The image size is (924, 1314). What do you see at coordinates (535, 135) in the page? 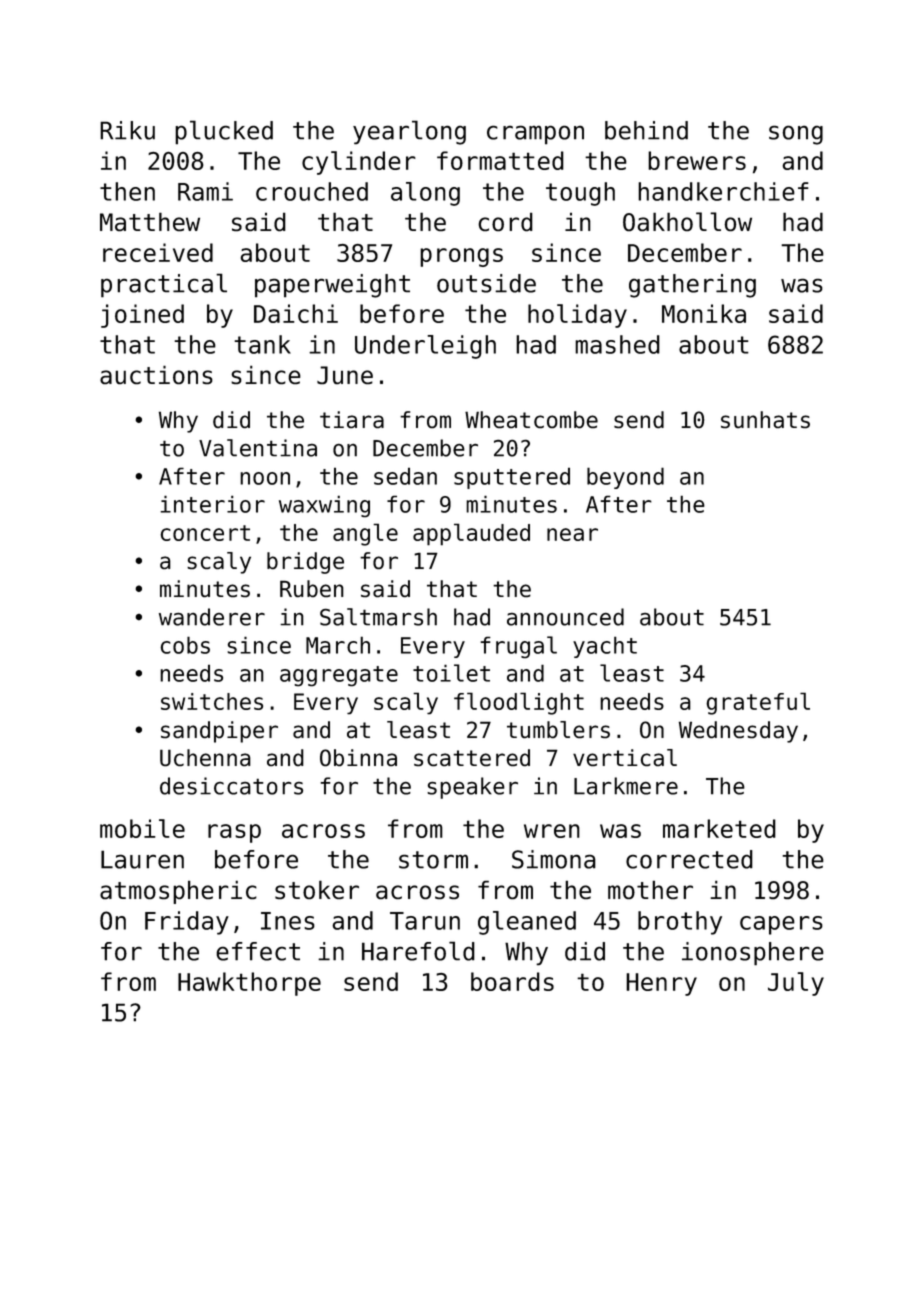
I see `crampon` at bounding box center [535, 135].
